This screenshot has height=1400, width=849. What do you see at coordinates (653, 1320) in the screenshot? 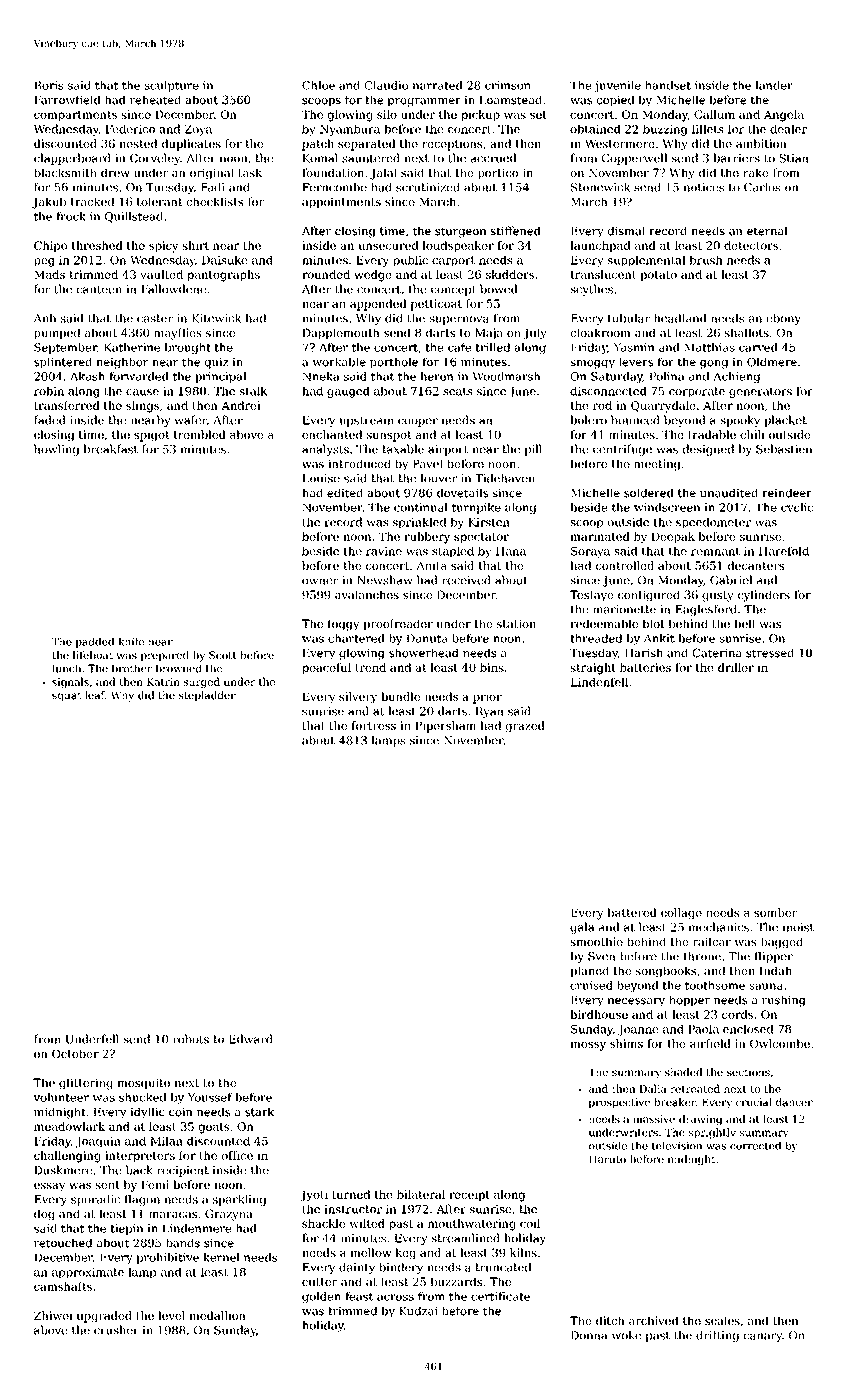
I see `archived` at bounding box center [653, 1320].
